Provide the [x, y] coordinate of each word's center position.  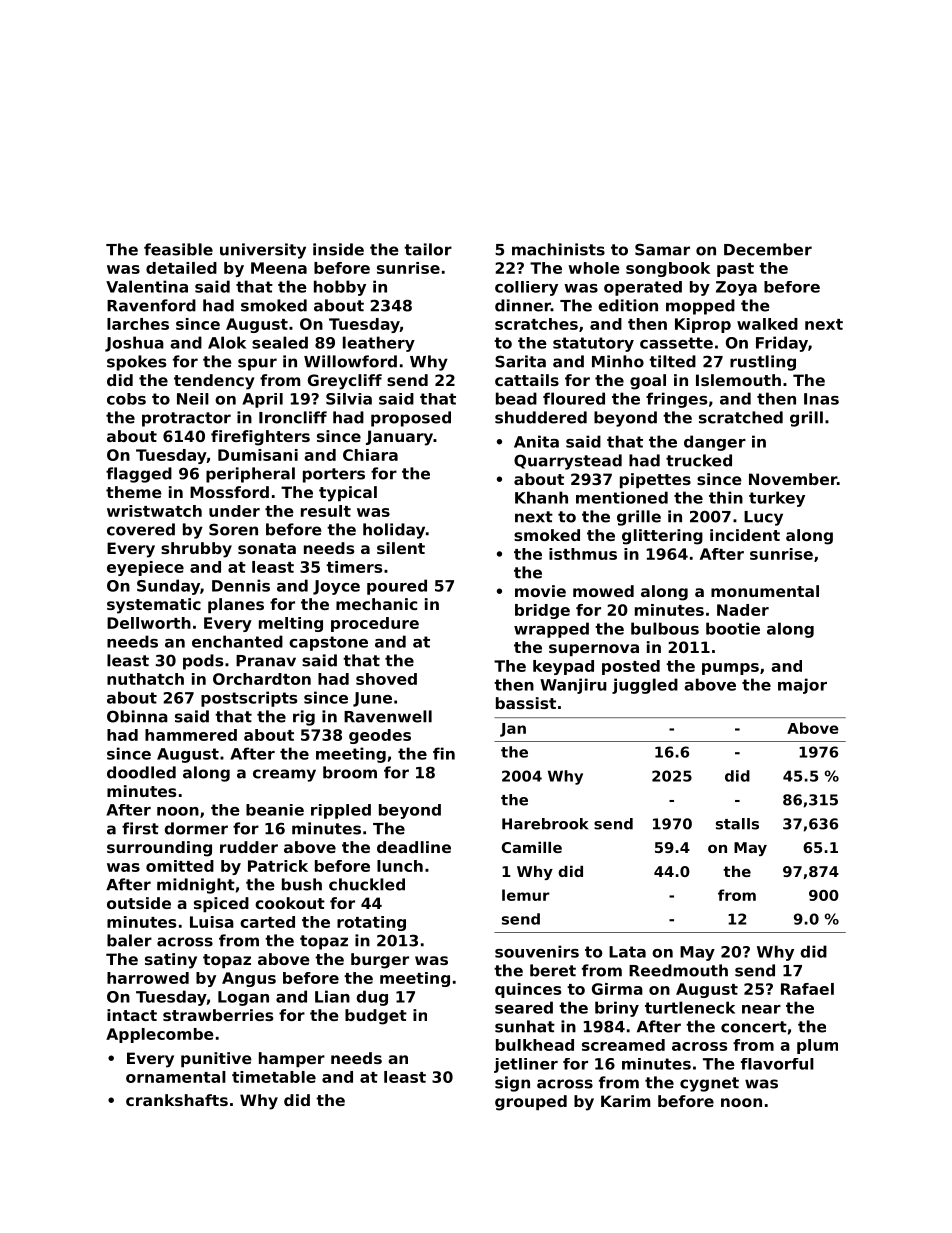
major [802, 686]
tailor [428, 249]
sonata [267, 548]
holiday [394, 531]
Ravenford [151, 305]
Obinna [137, 716]
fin [444, 753]
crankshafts [177, 1100]
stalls [737, 824]
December [768, 249]
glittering [662, 537]
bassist [526, 703]
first [140, 828]
